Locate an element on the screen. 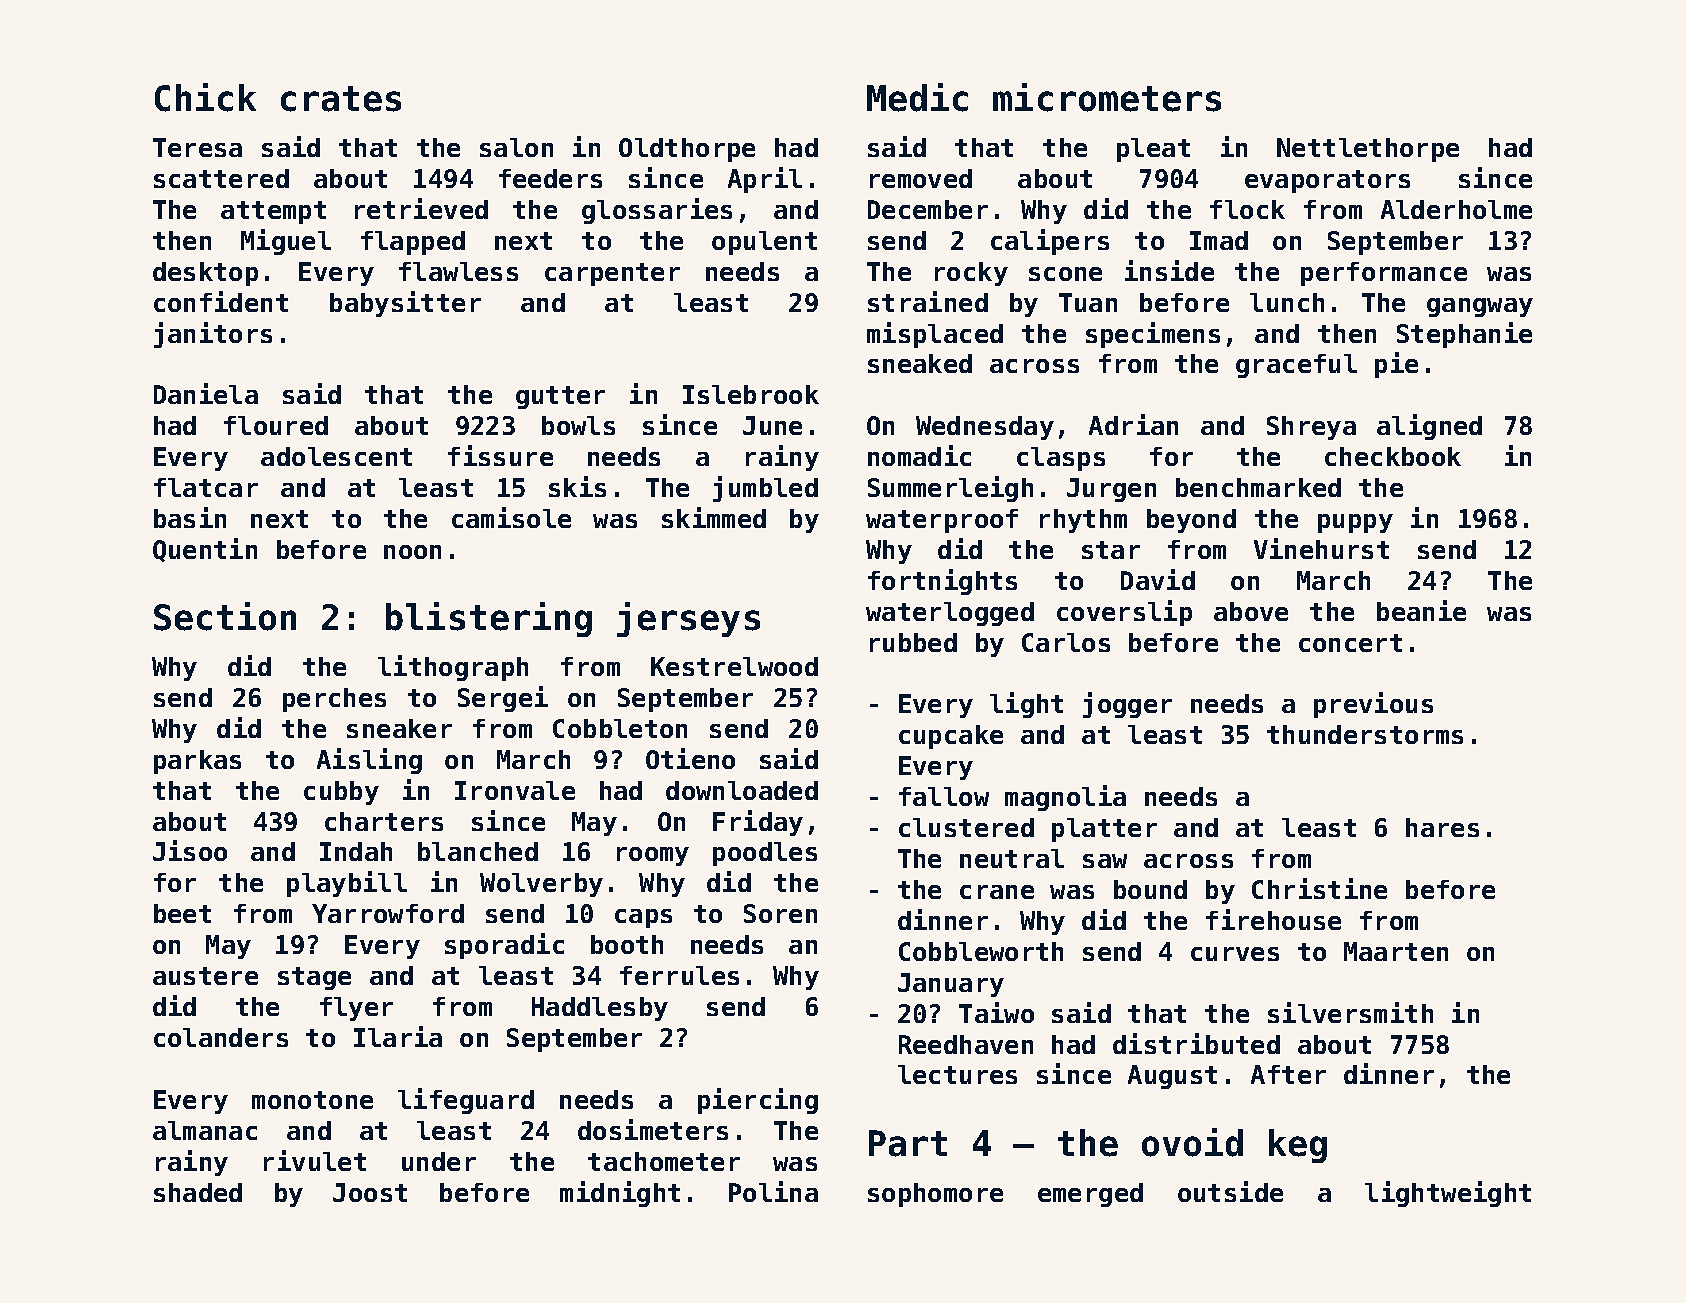 This screenshot has height=1303, width=1686. gangway is located at coordinates (1480, 307).
